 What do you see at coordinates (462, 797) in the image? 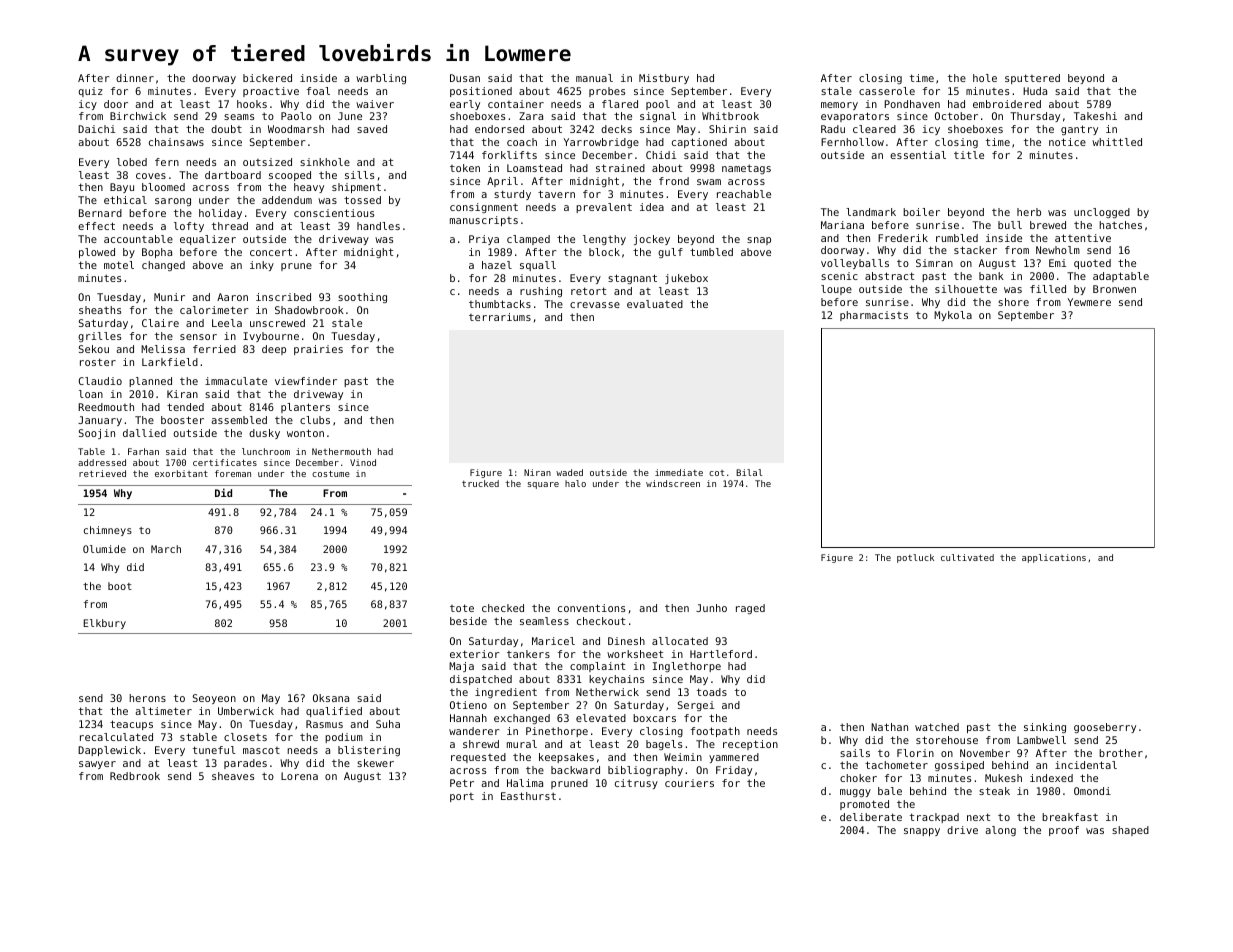
I see `port` at bounding box center [462, 797].
